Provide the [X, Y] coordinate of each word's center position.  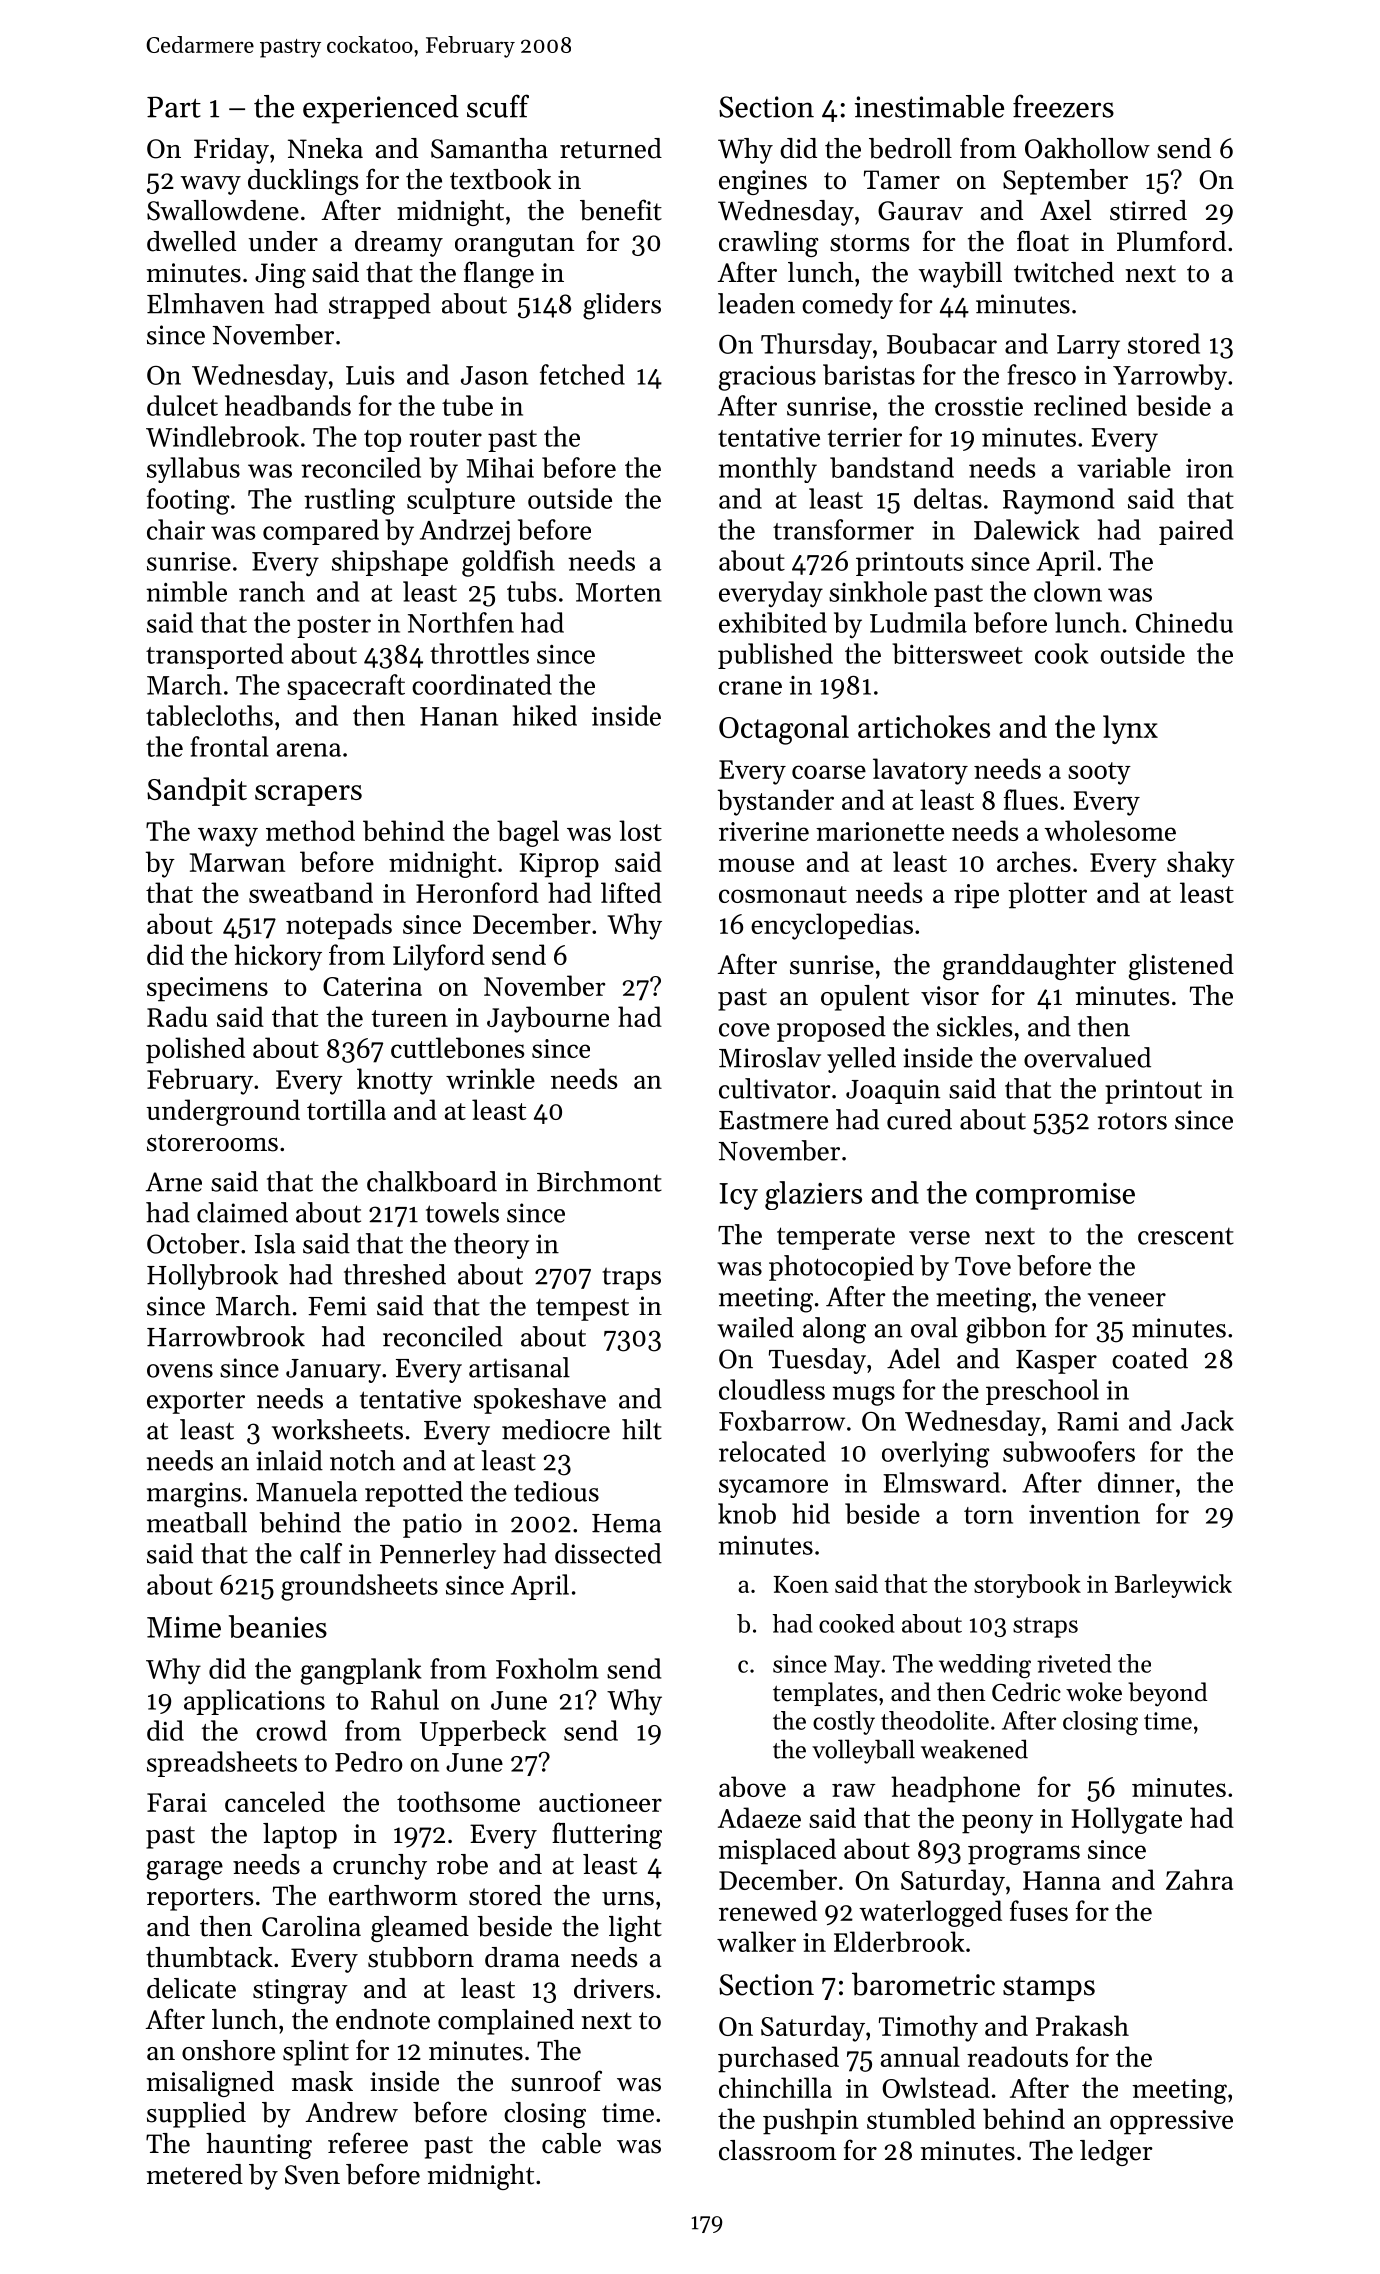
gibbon [1006, 1330]
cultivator [774, 1088]
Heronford [477, 892]
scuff [498, 106]
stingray [300, 1991]
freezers [1063, 106]
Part [174, 107]
